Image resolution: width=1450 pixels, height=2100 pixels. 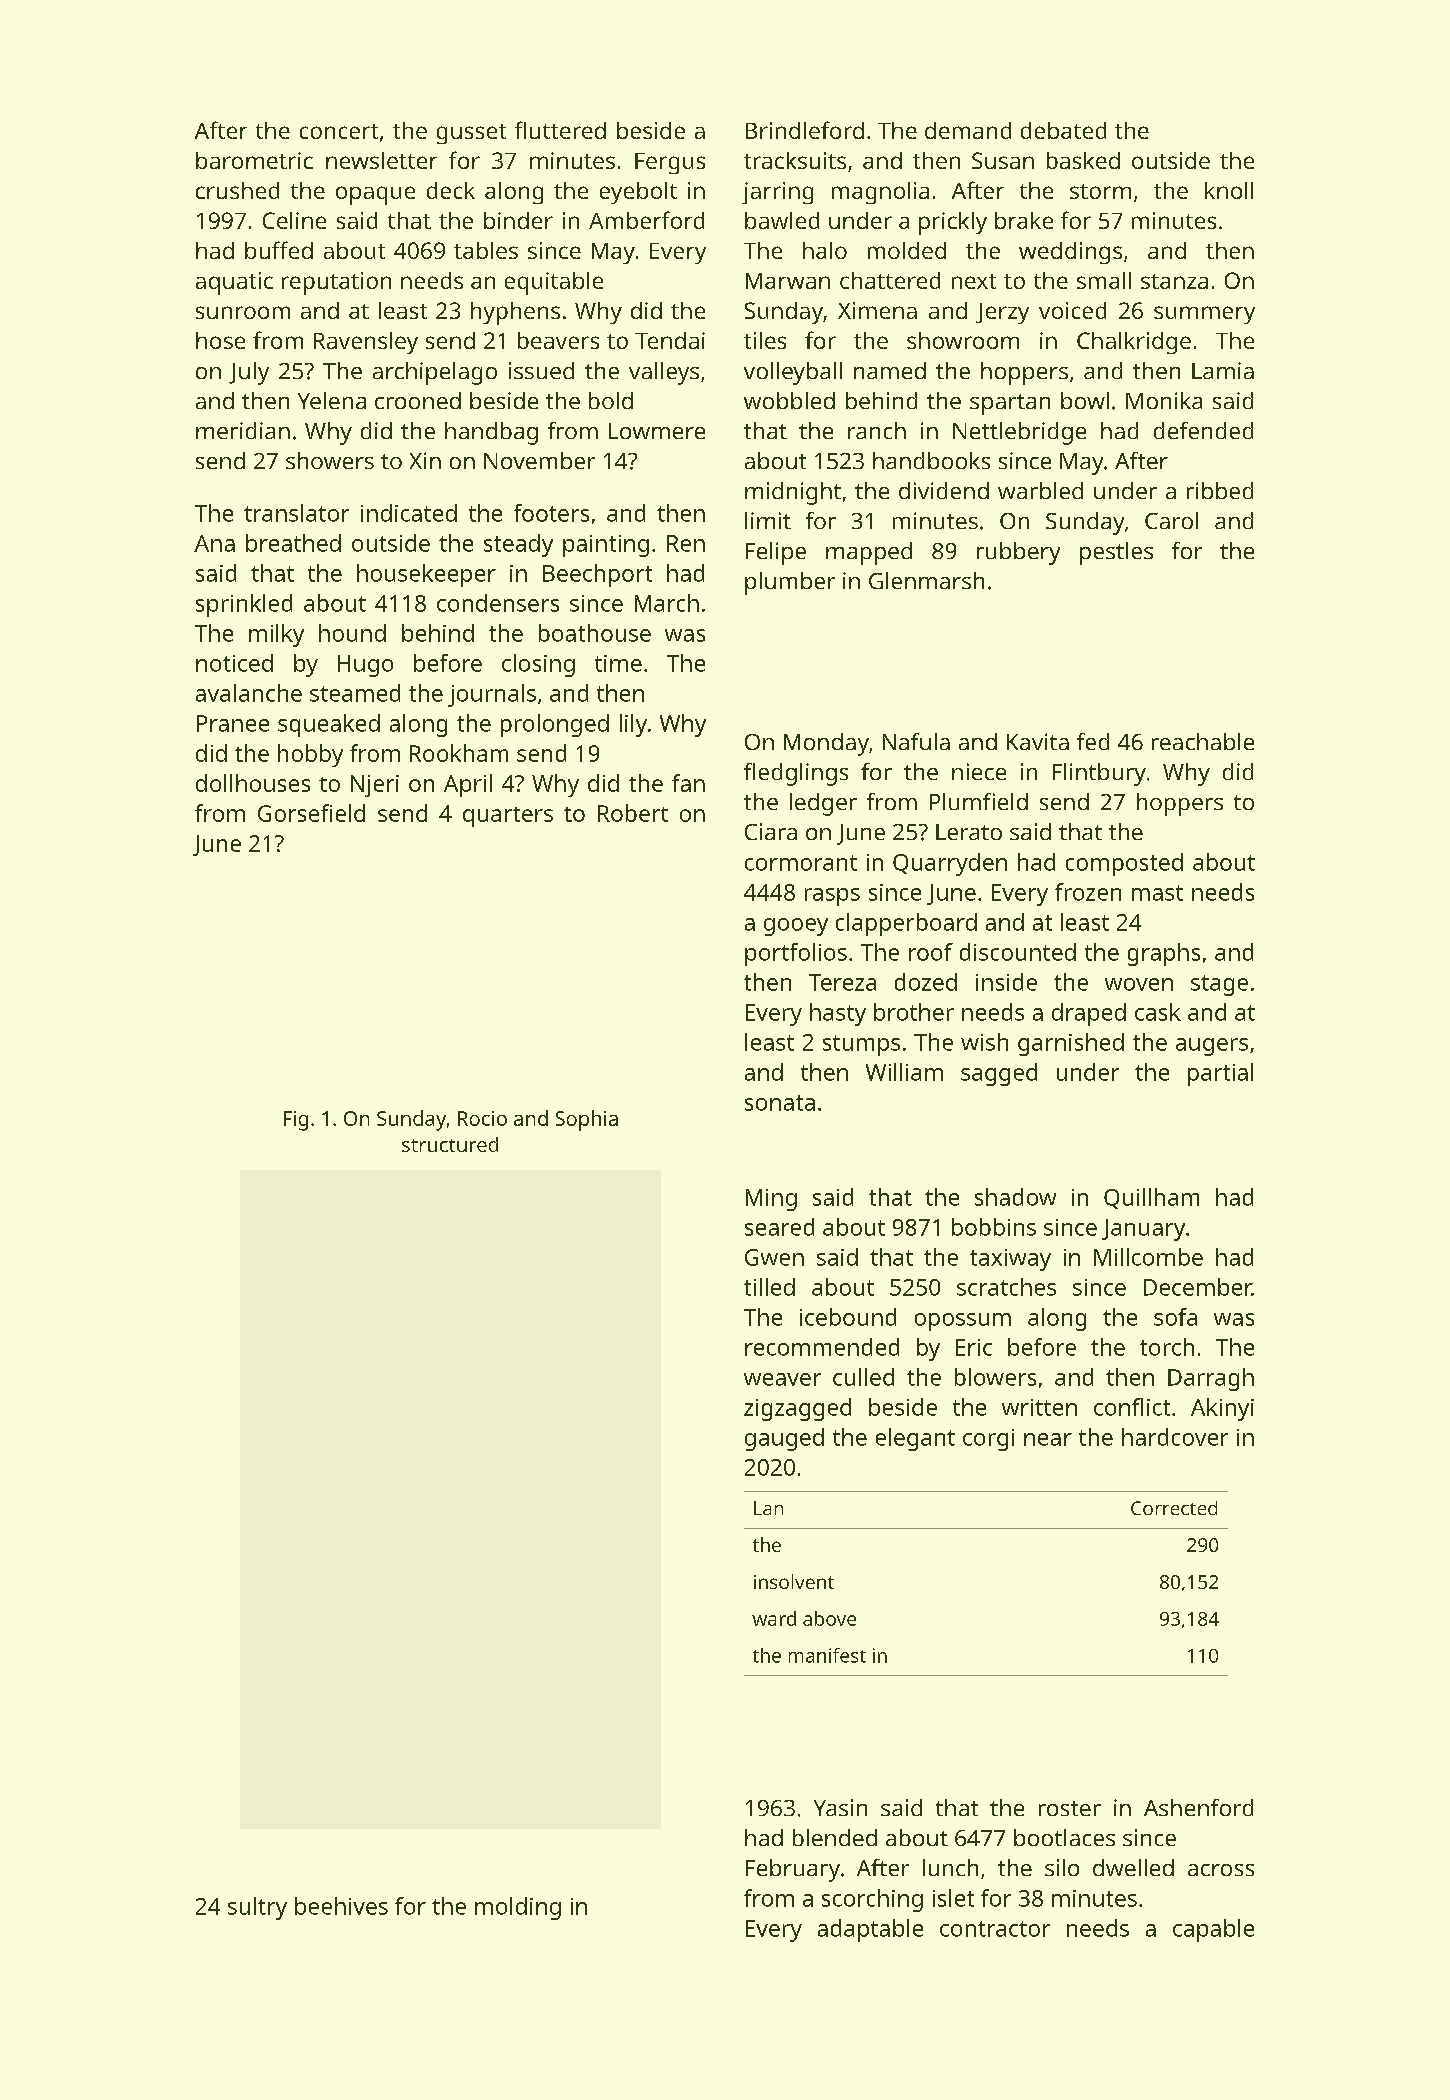 What do you see at coordinates (1116, 553) in the image?
I see `pestles` at bounding box center [1116, 553].
